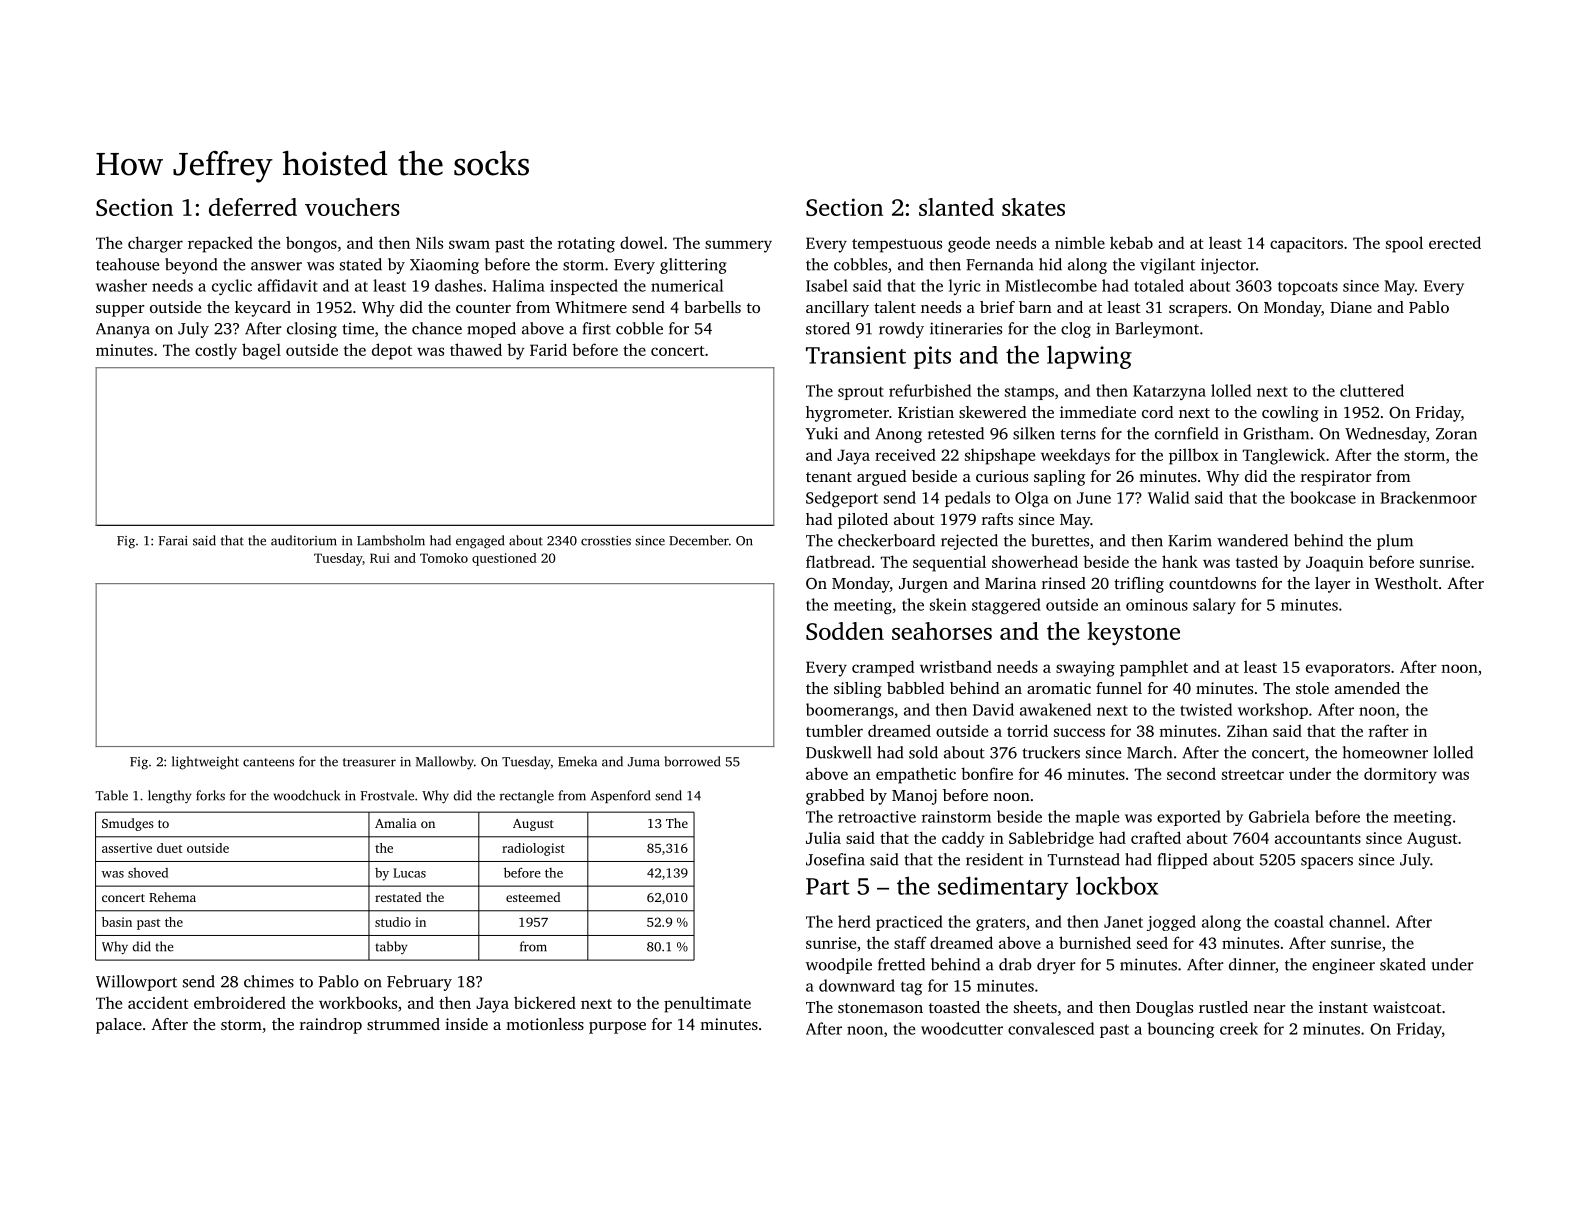 The width and height of the document is (1580, 1221). What do you see at coordinates (738, 246) in the document?
I see `summery` at bounding box center [738, 246].
